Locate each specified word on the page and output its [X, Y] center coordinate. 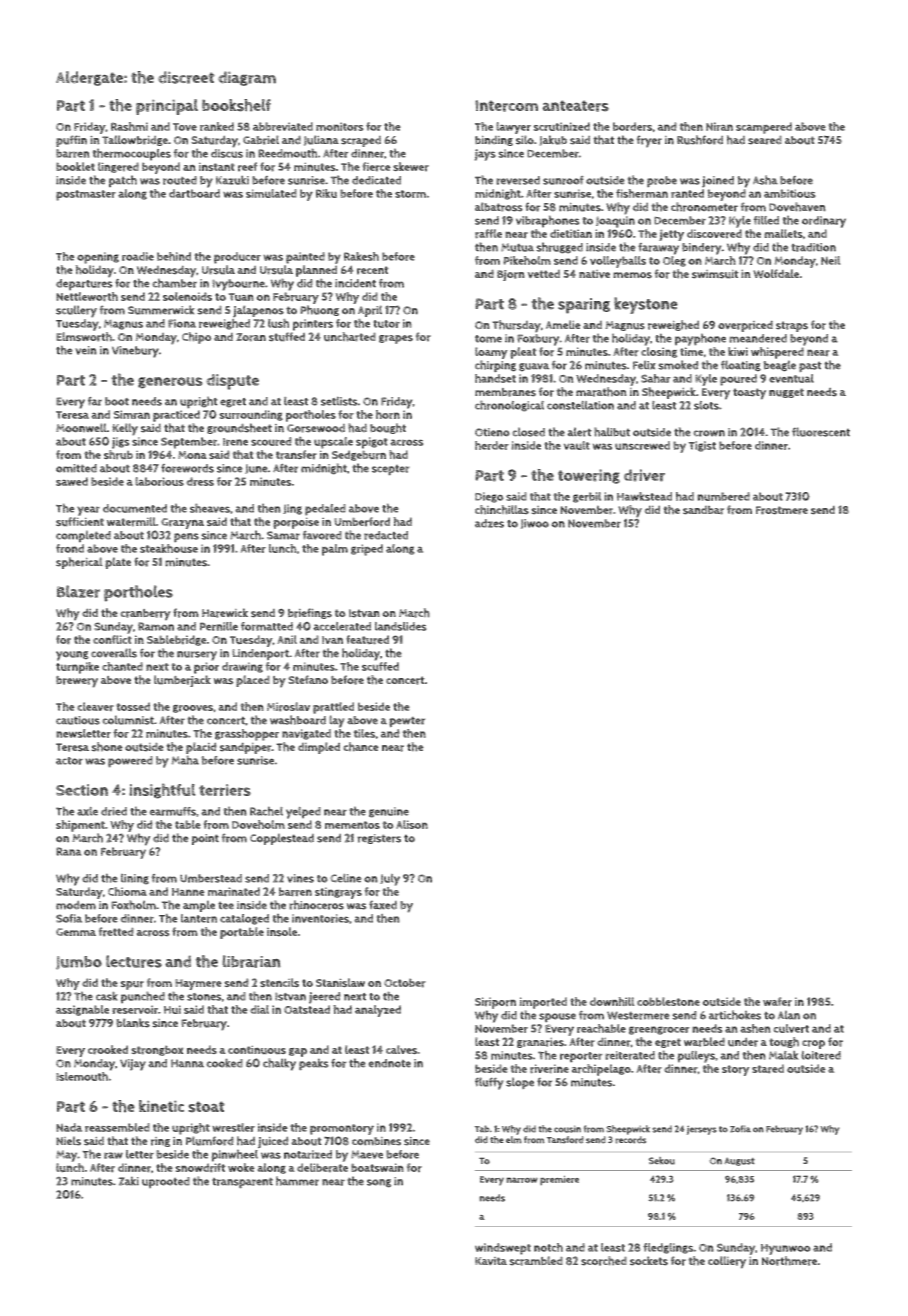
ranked [217, 126]
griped [367, 550]
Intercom [506, 106]
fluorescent [821, 432]
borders [632, 126]
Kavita [491, 1261]
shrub [118, 455]
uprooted [166, 1182]
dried [114, 811]
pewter [407, 722]
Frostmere [782, 510]
